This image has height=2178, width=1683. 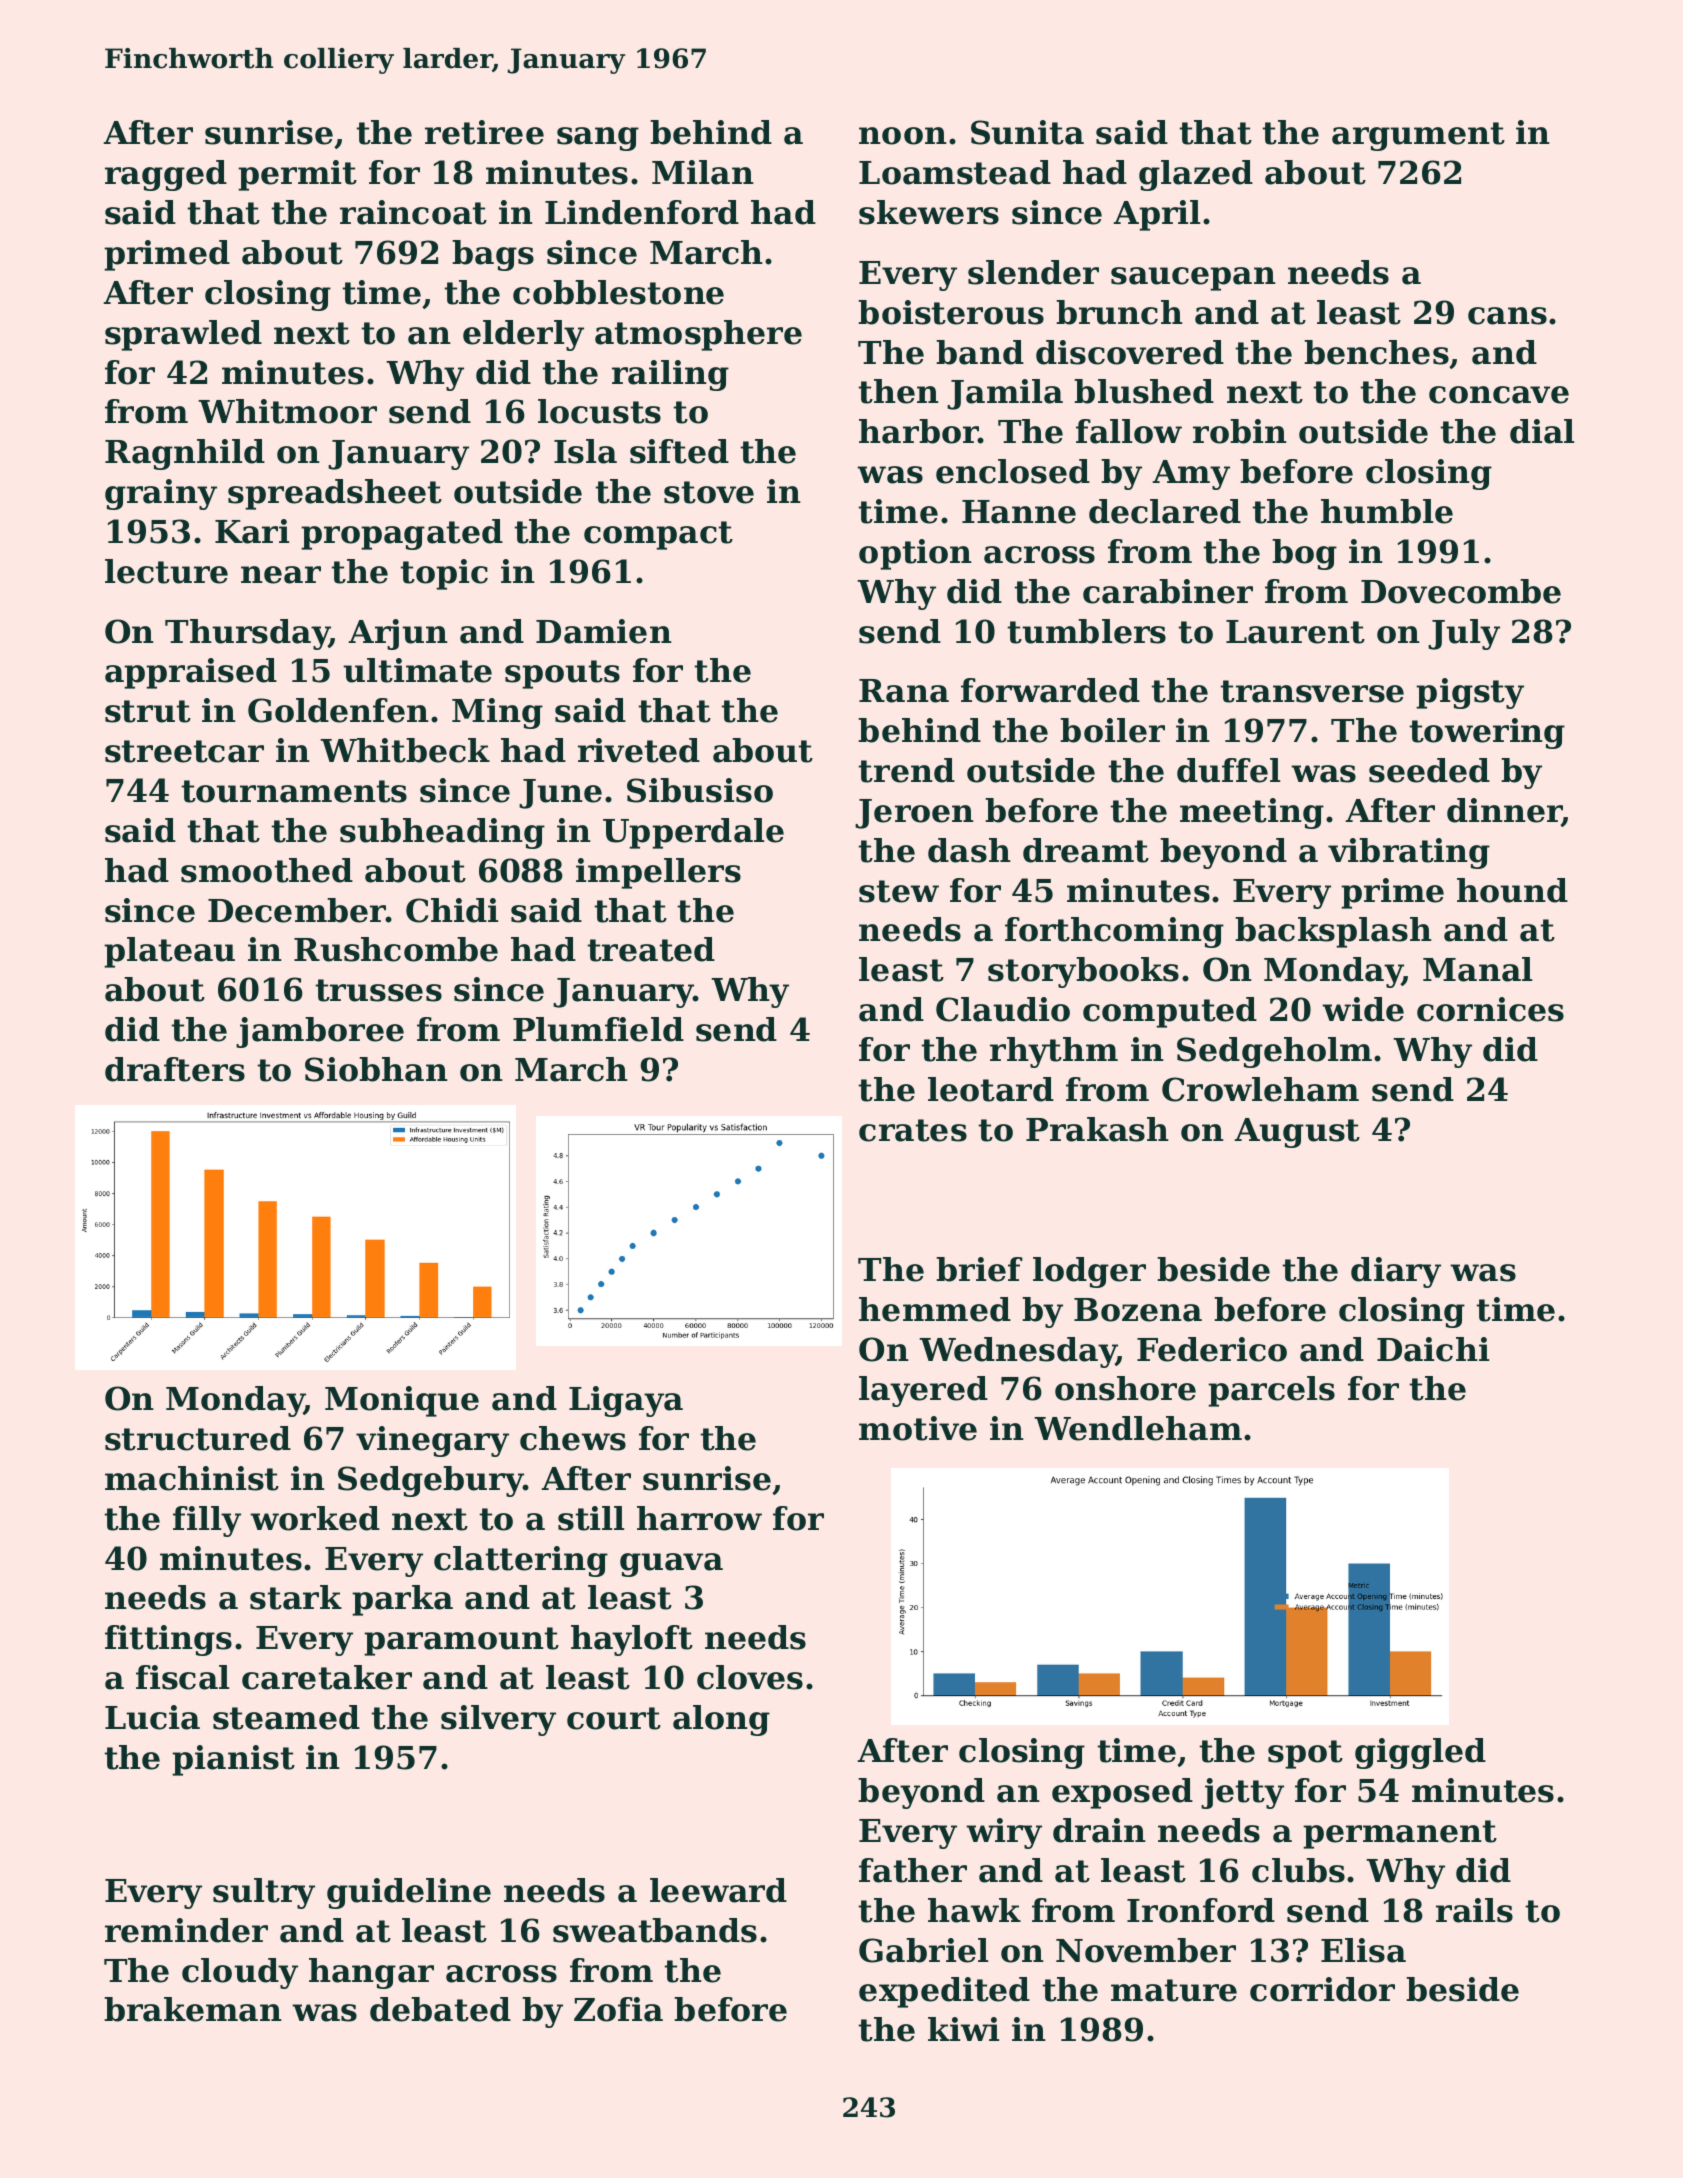 What do you see at coordinates (1418, 136) in the image?
I see `argument` at bounding box center [1418, 136].
